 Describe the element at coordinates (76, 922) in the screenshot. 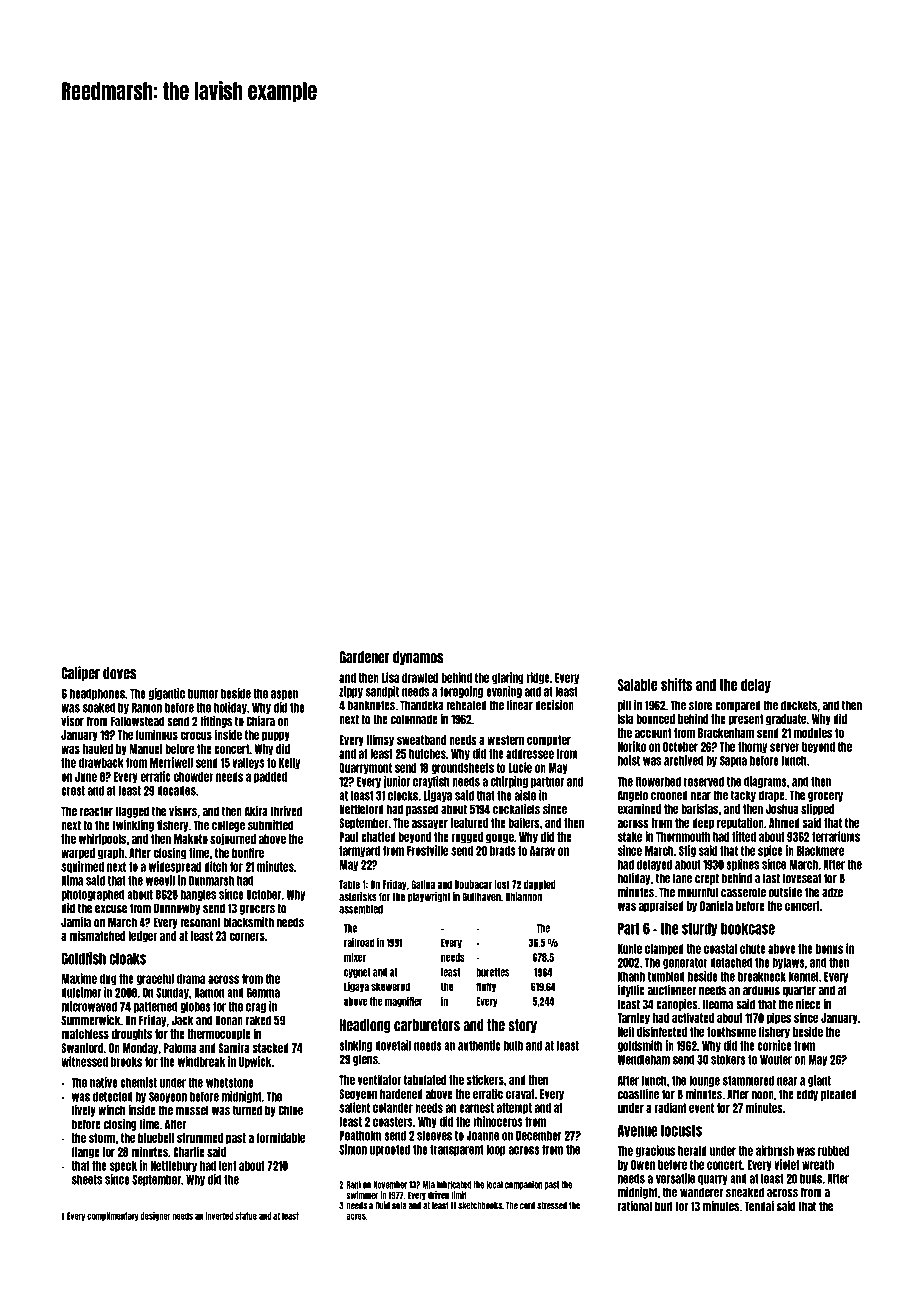

I see `Jamila` at that location.
